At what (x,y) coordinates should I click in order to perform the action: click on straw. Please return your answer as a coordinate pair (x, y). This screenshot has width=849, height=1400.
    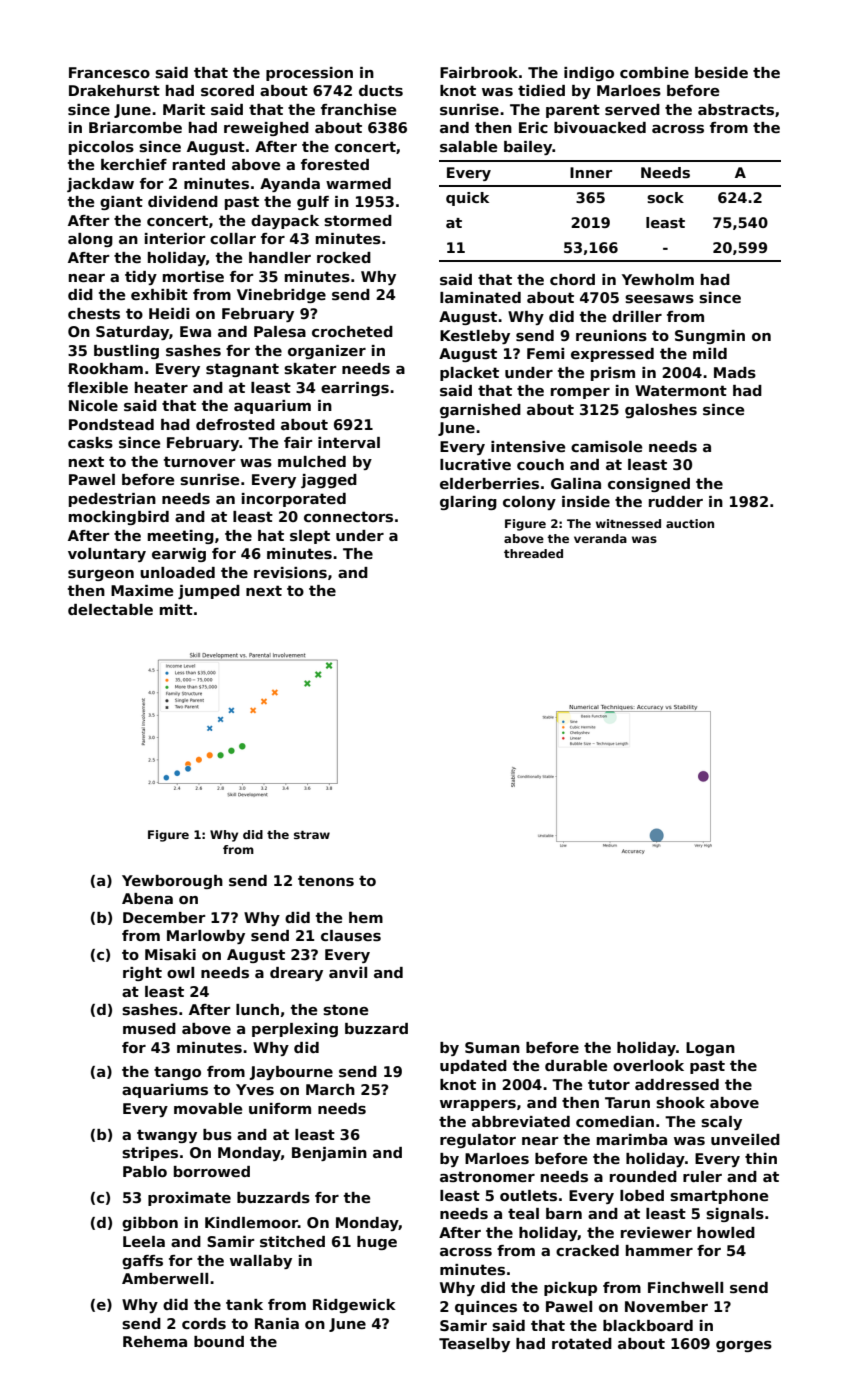
    Looking at the image, I should click on (312, 835).
